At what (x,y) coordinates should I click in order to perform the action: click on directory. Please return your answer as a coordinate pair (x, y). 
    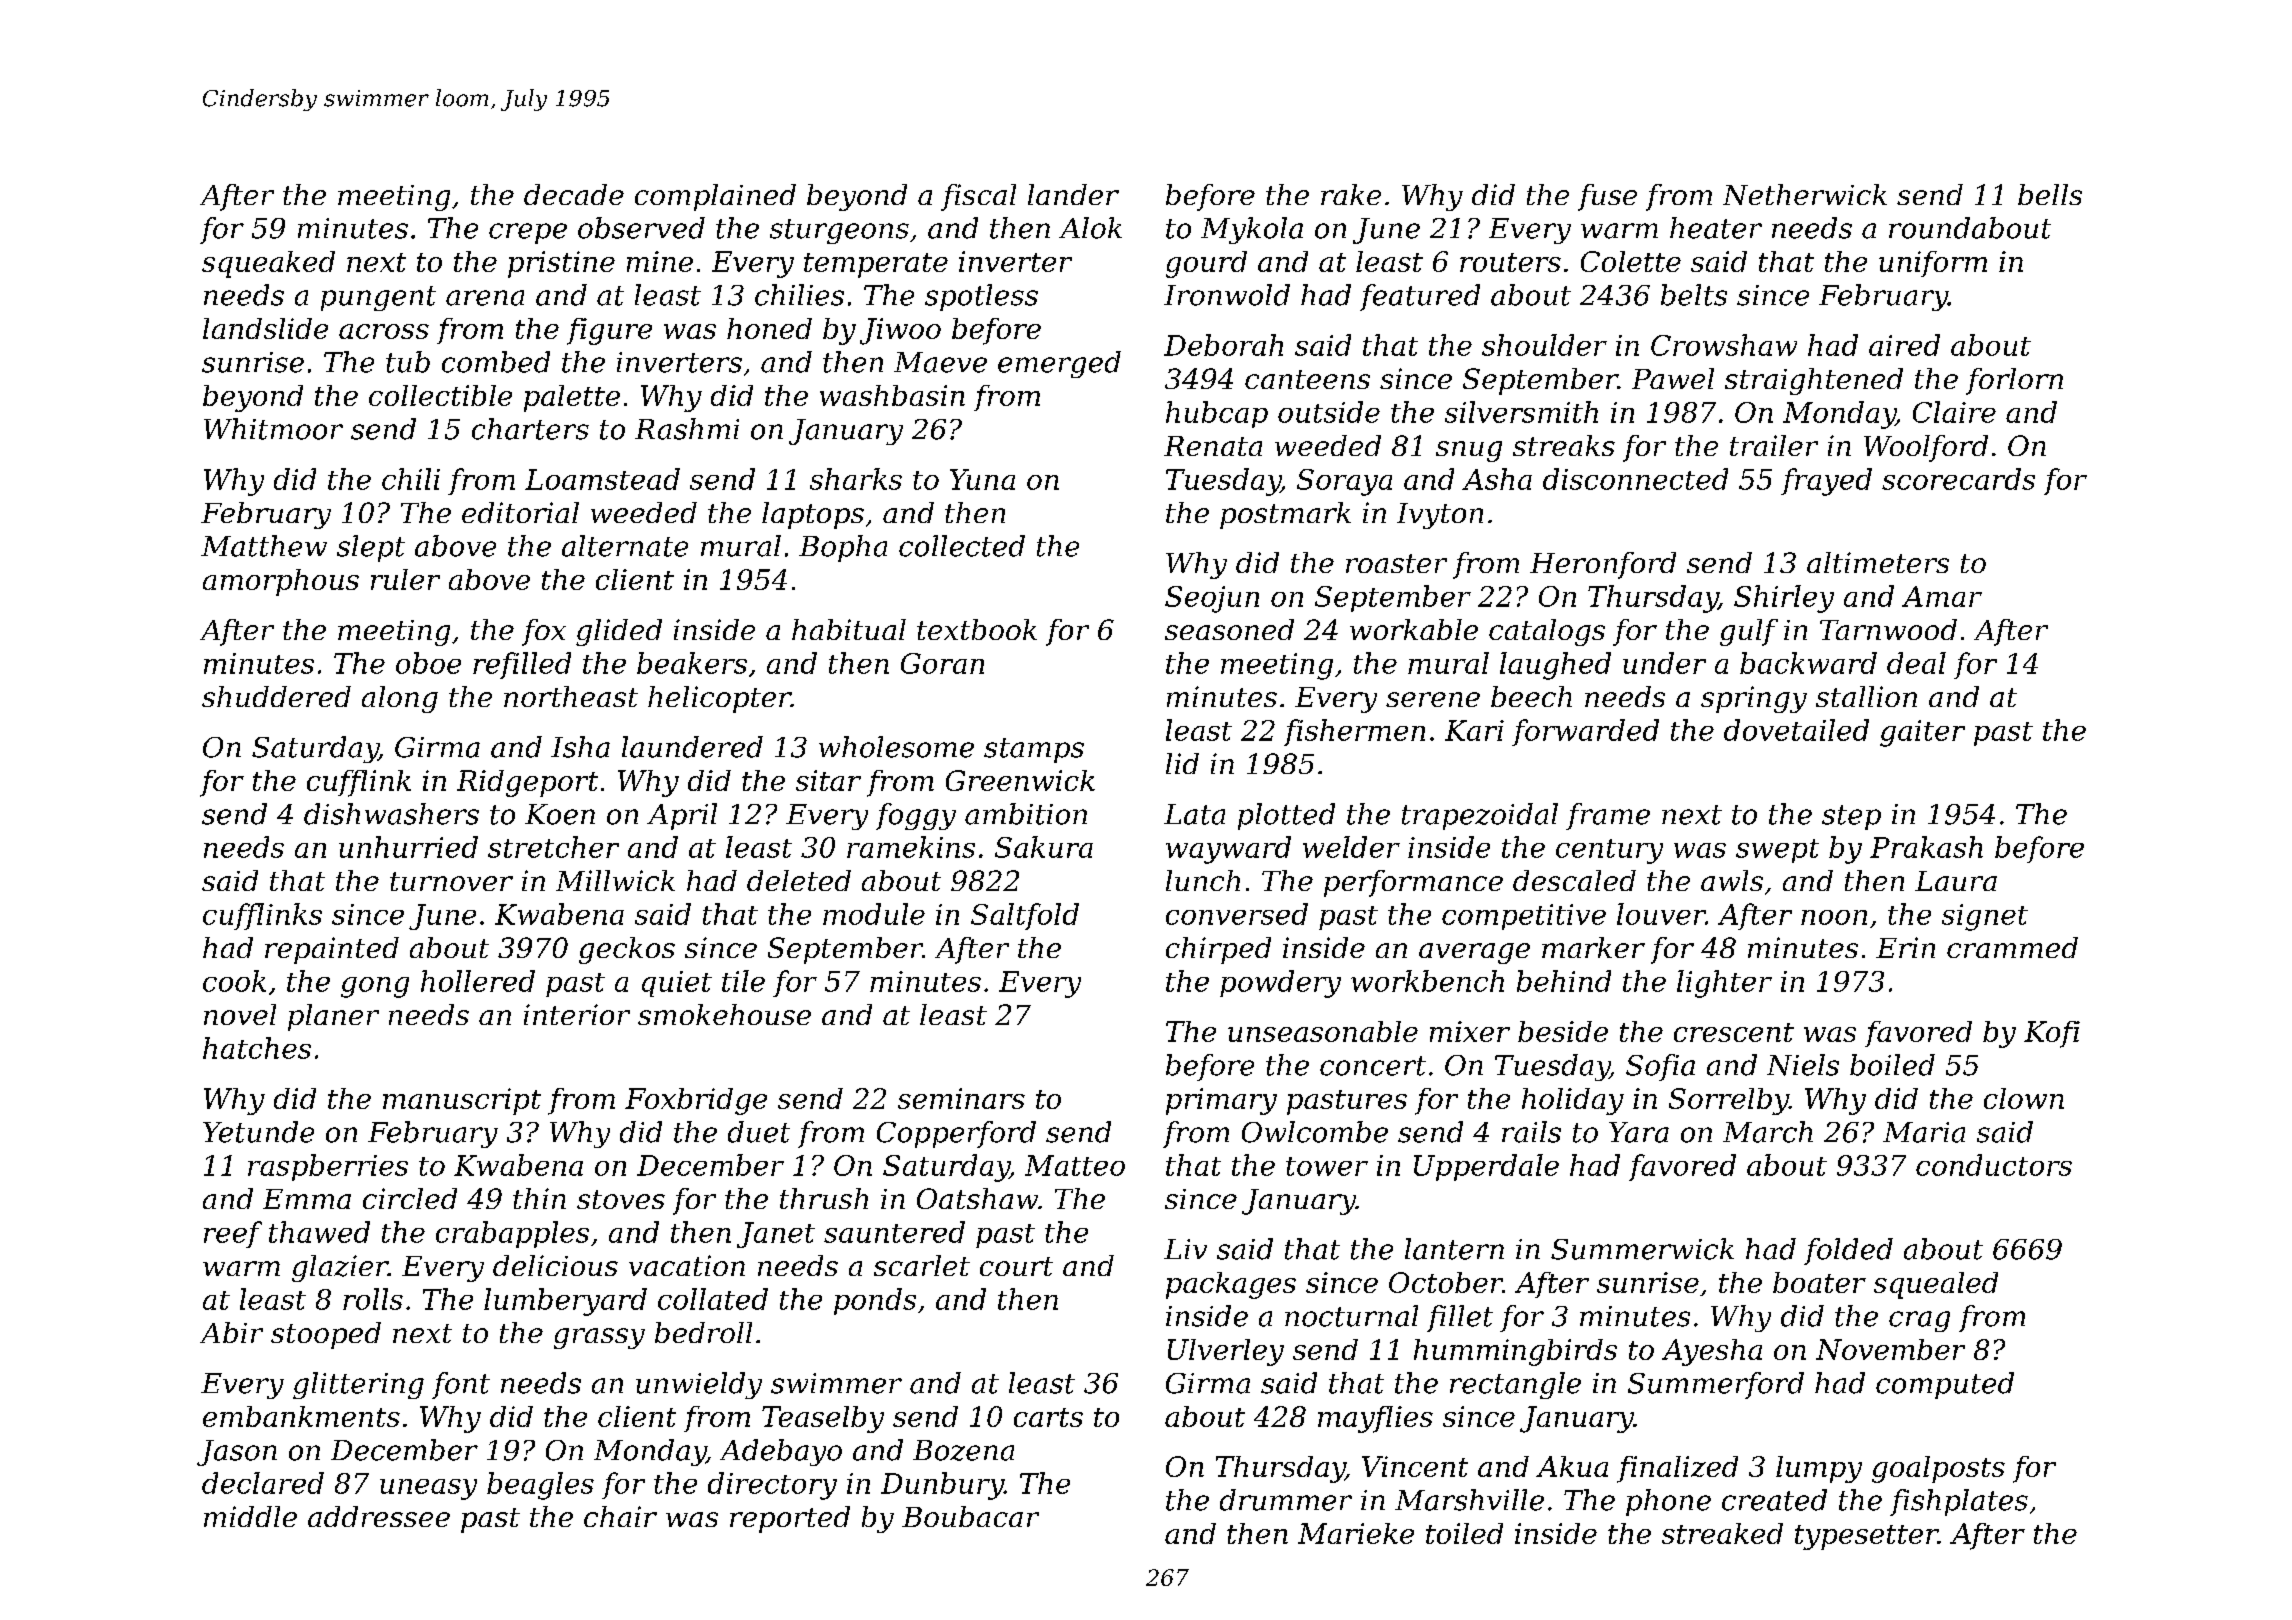
    Looking at the image, I should click on (772, 1486).
